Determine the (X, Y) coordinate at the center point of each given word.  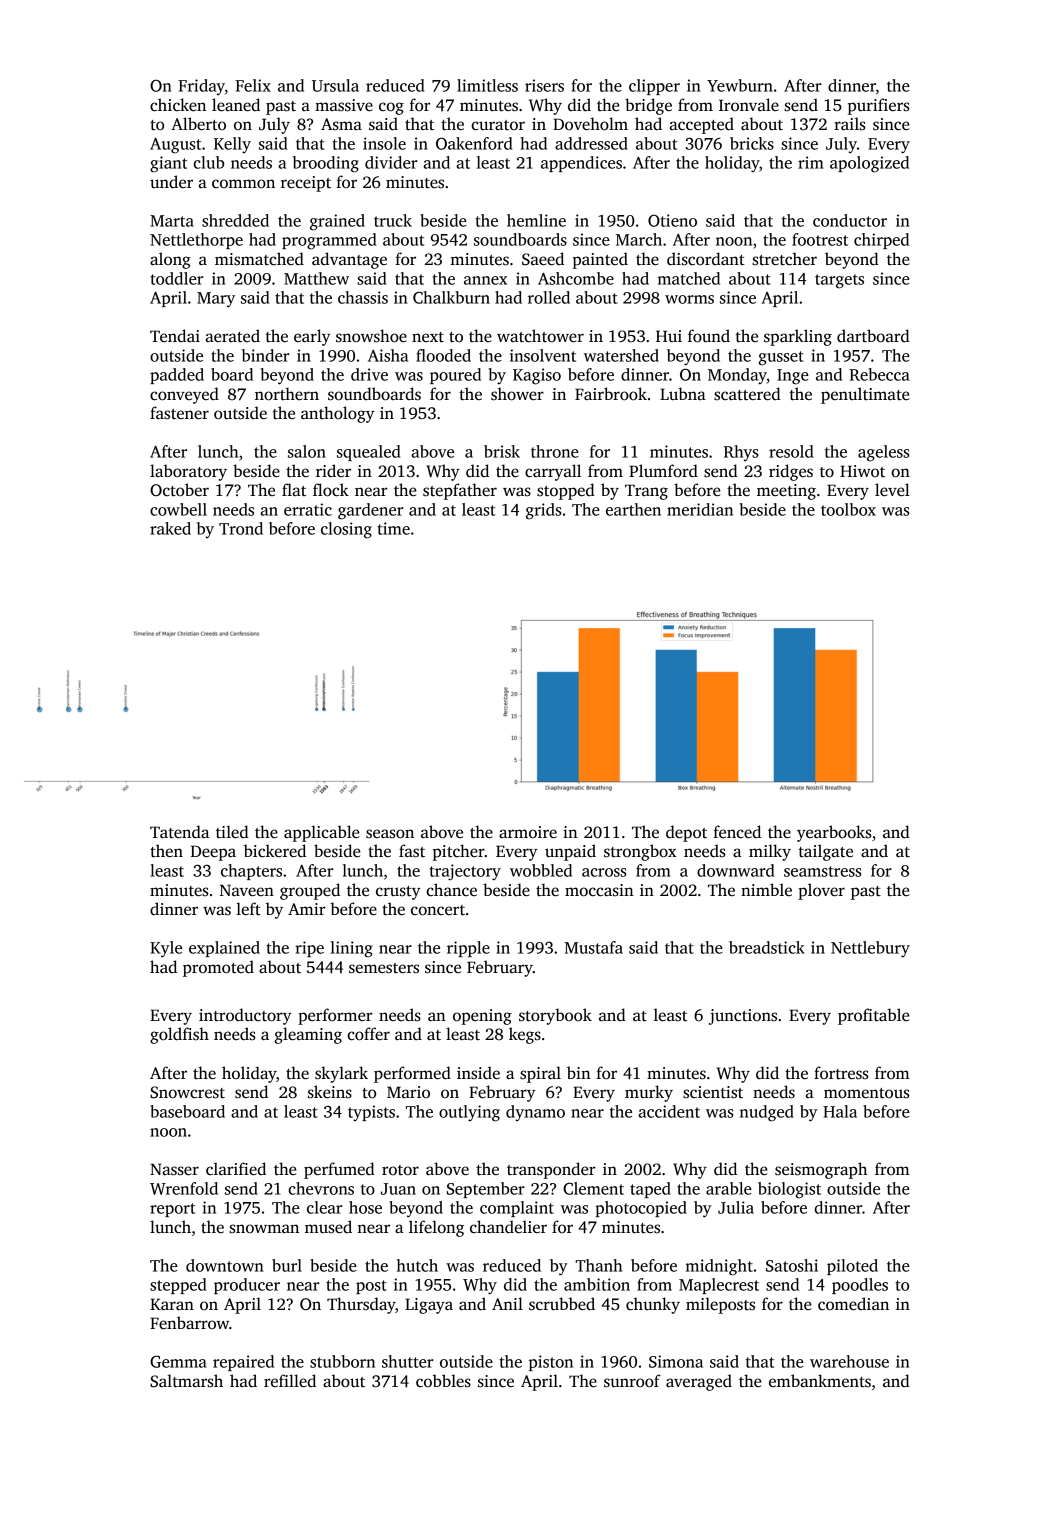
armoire (528, 832)
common (243, 184)
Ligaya (429, 1306)
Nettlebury (870, 949)
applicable (322, 833)
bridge (648, 106)
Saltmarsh (186, 1381)
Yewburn (740, 85)
